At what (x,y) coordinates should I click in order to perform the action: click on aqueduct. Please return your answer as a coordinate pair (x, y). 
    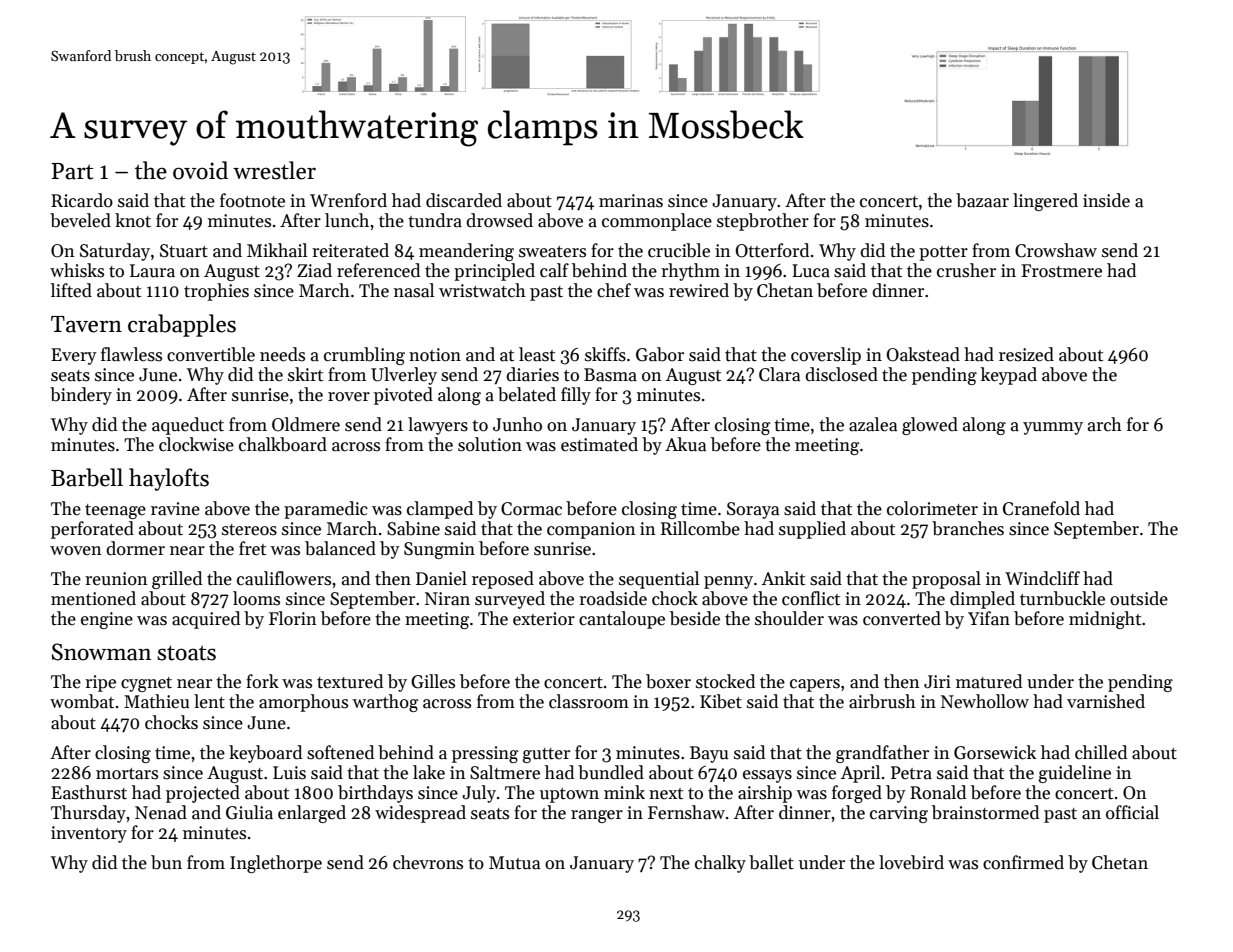
    Looking at the image, I should click on (188, 426).
